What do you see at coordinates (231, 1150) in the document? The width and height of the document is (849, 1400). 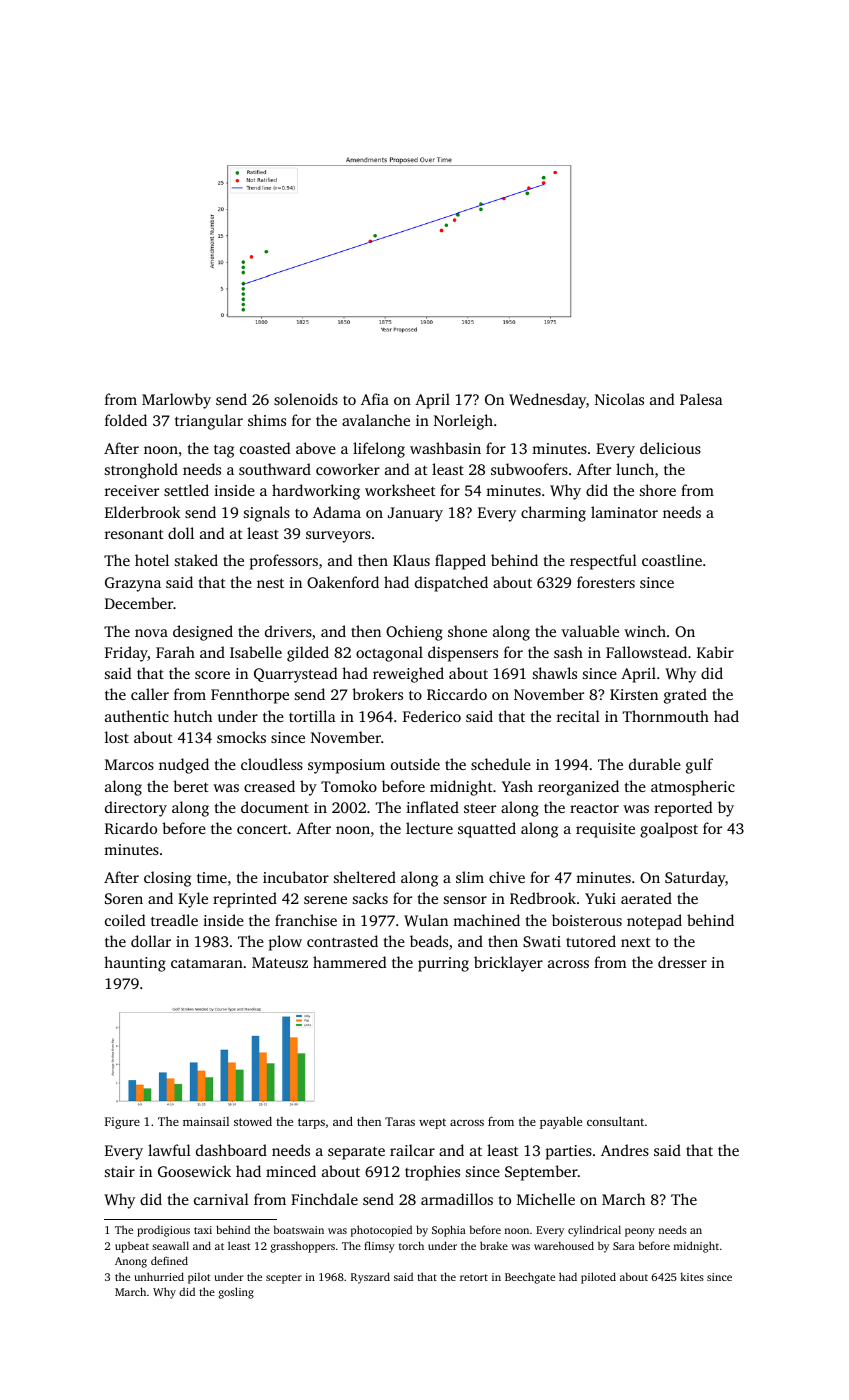 I see `dashboard` at bounding box center [231, 1150].
